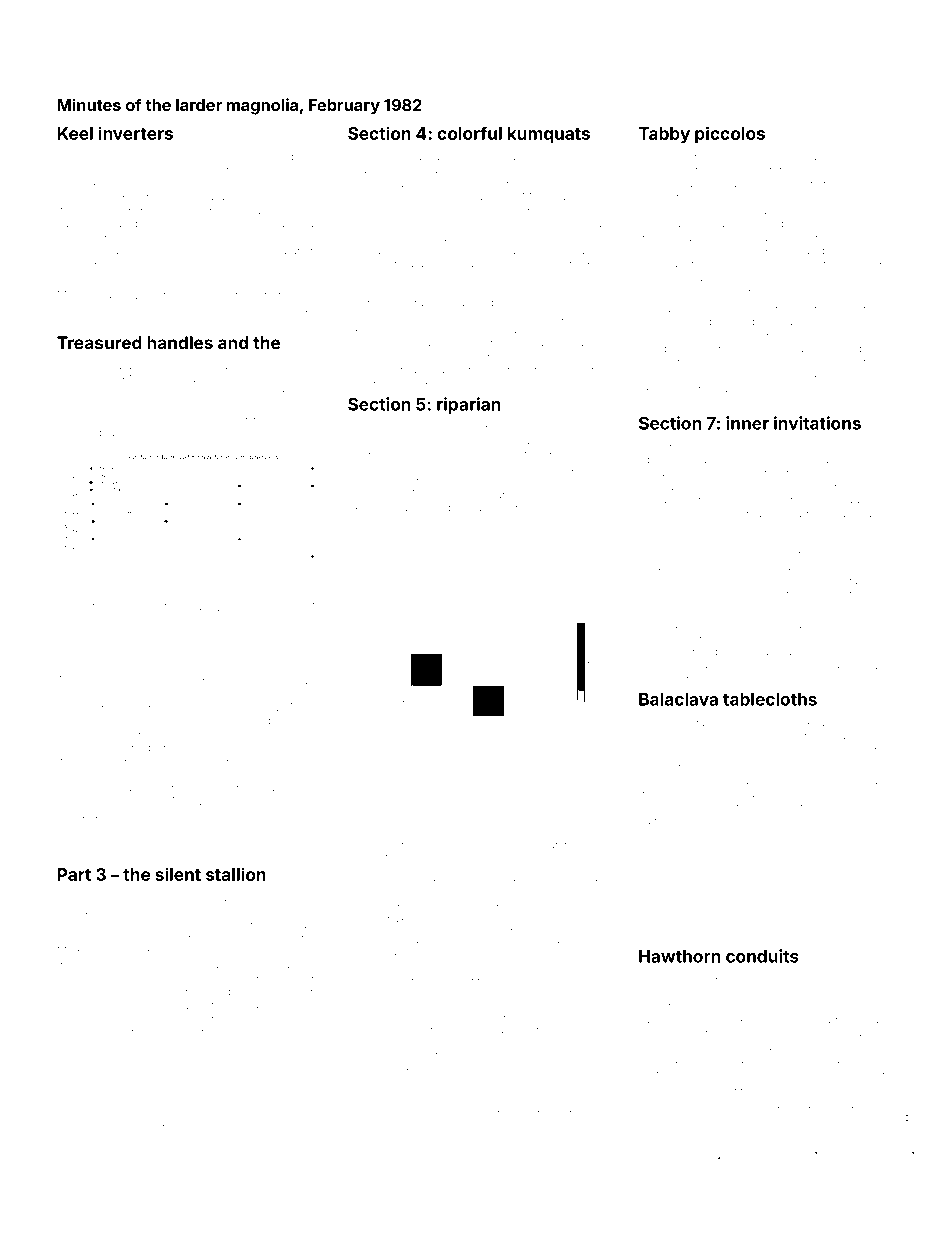 The image size is (952, 1233). I want to click on pruned, so click(876, 625).
